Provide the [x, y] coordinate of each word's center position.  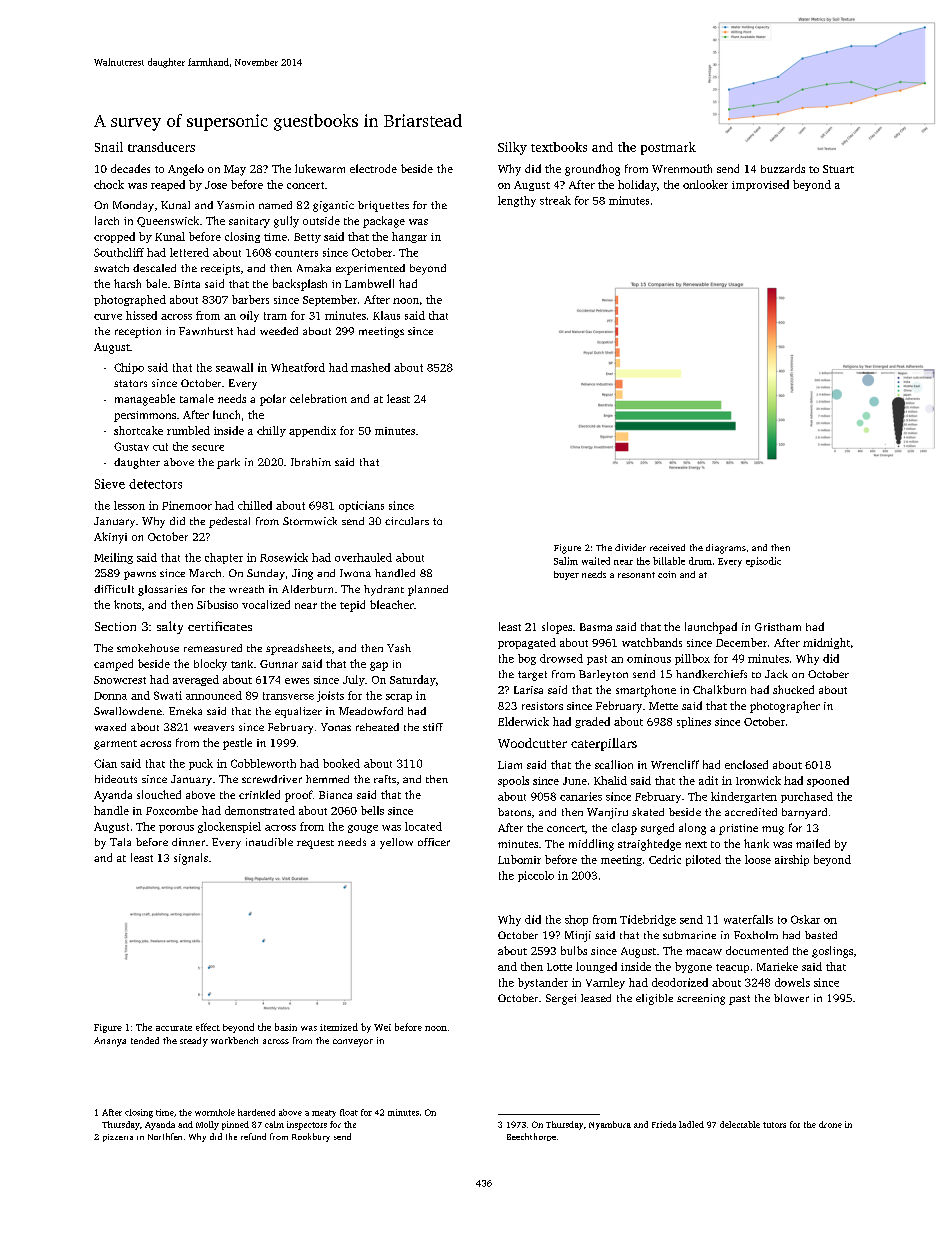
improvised [760, 185]
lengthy [517, 201]
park [228, 463]
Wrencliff [675, 764]
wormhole [215, 1112]
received [667, 547]
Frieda [664, 1124]
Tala [120, 842]
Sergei [561, 999]
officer [434, 842]
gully [286, 222]
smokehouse [148, 648]
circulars [407, 521]
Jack [776, 674]
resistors [542, 706]
